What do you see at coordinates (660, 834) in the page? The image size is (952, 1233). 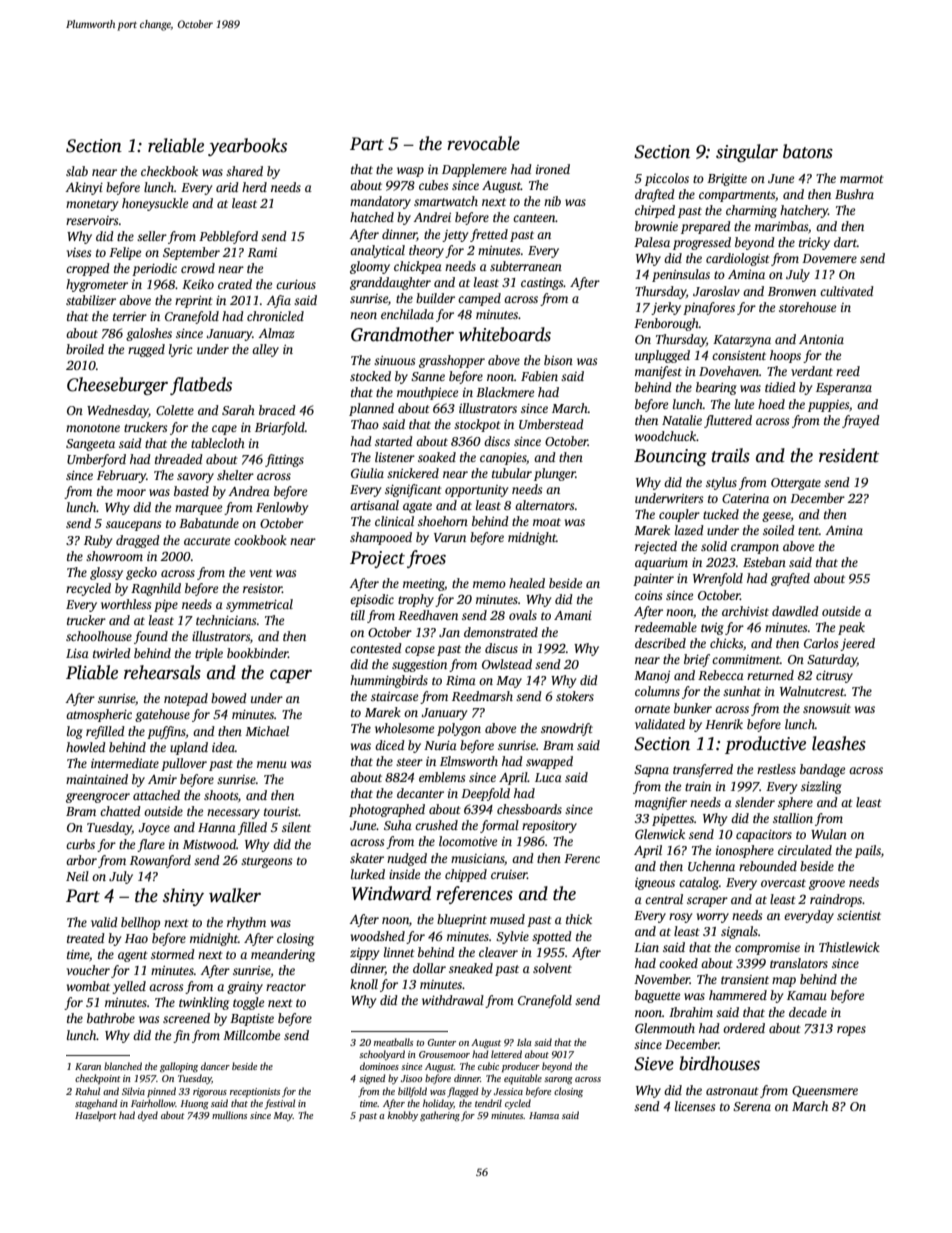 I see `Glenwick` at bounding box center [660, 834].
